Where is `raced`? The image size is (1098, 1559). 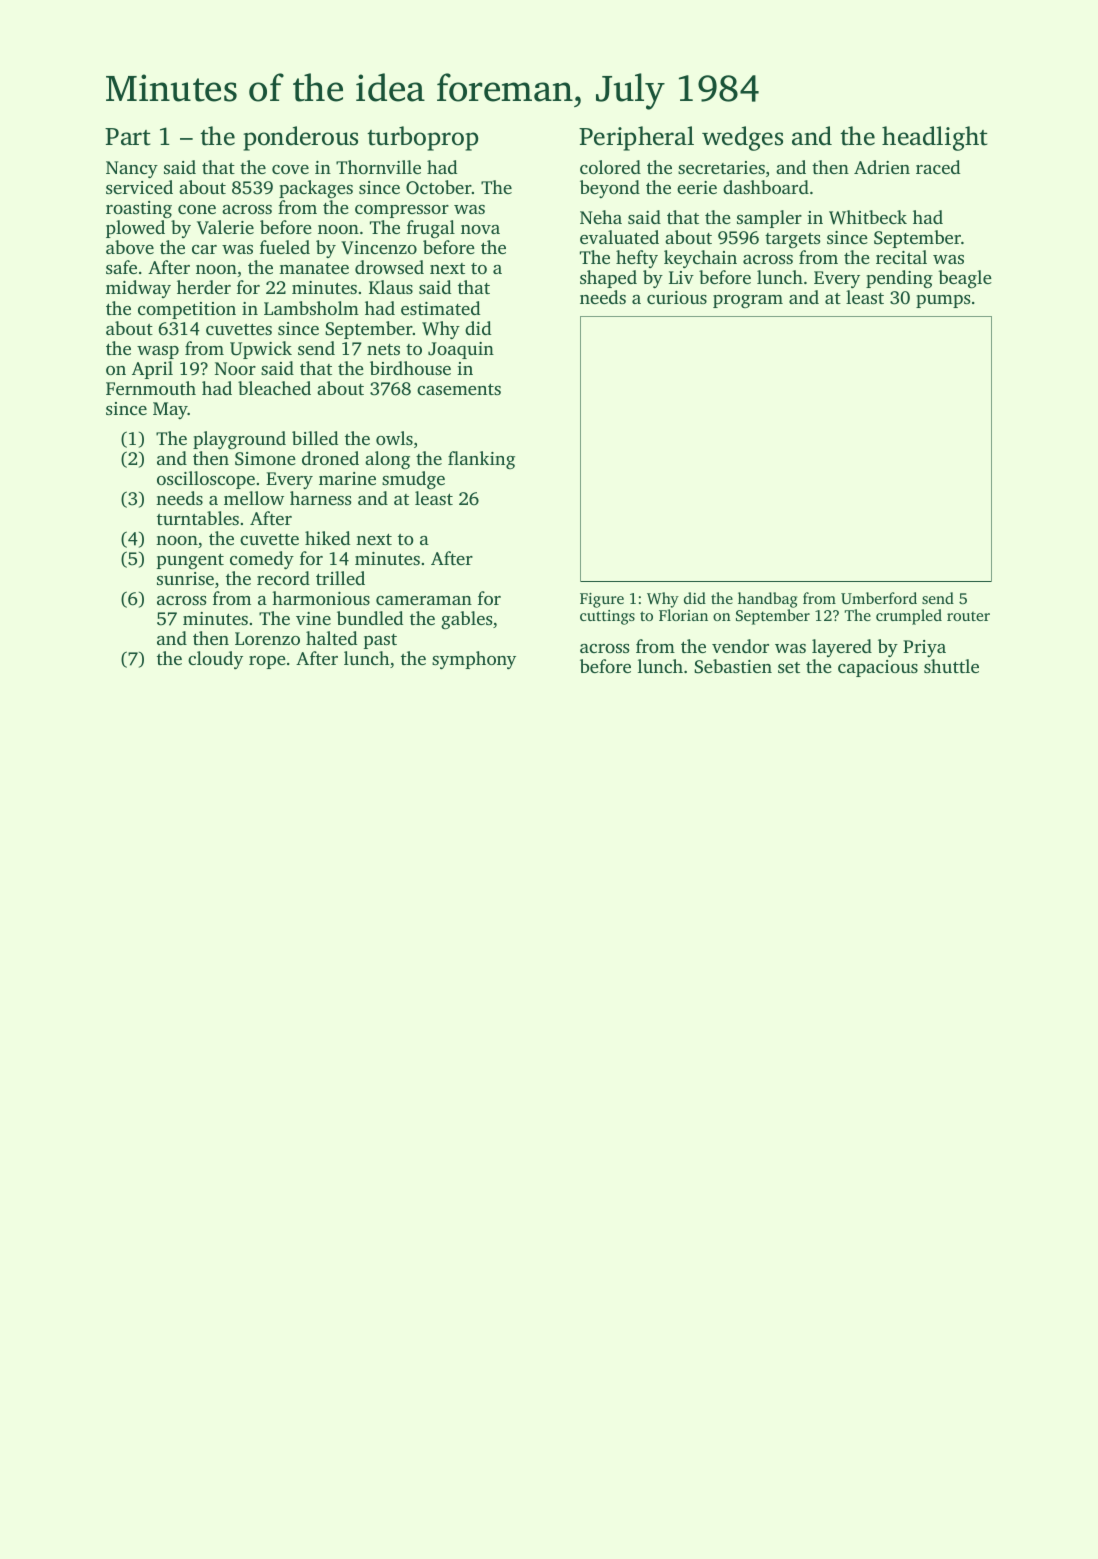 raced is located at coordinates (938, 167).
